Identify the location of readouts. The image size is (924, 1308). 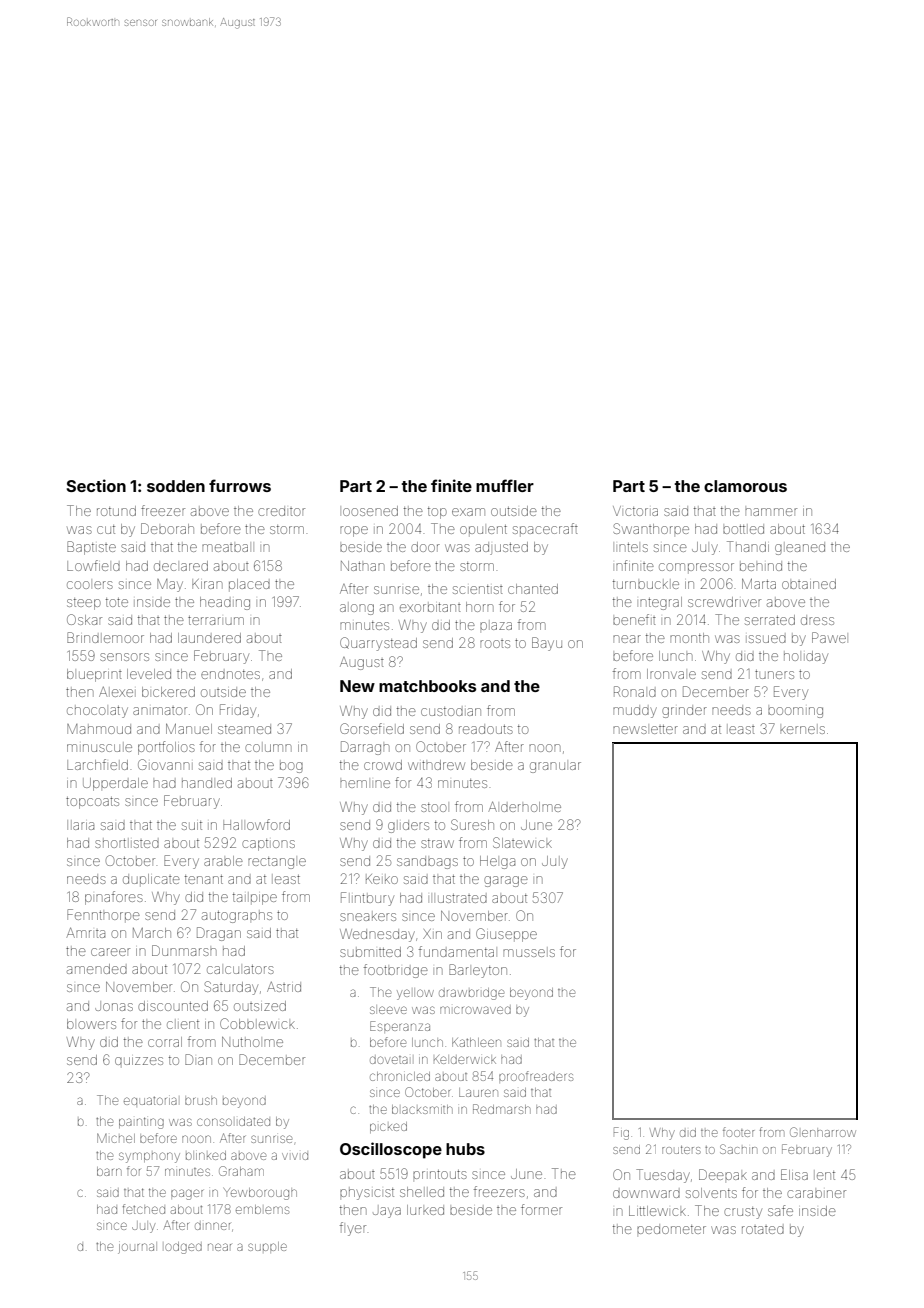
(486, 729).
